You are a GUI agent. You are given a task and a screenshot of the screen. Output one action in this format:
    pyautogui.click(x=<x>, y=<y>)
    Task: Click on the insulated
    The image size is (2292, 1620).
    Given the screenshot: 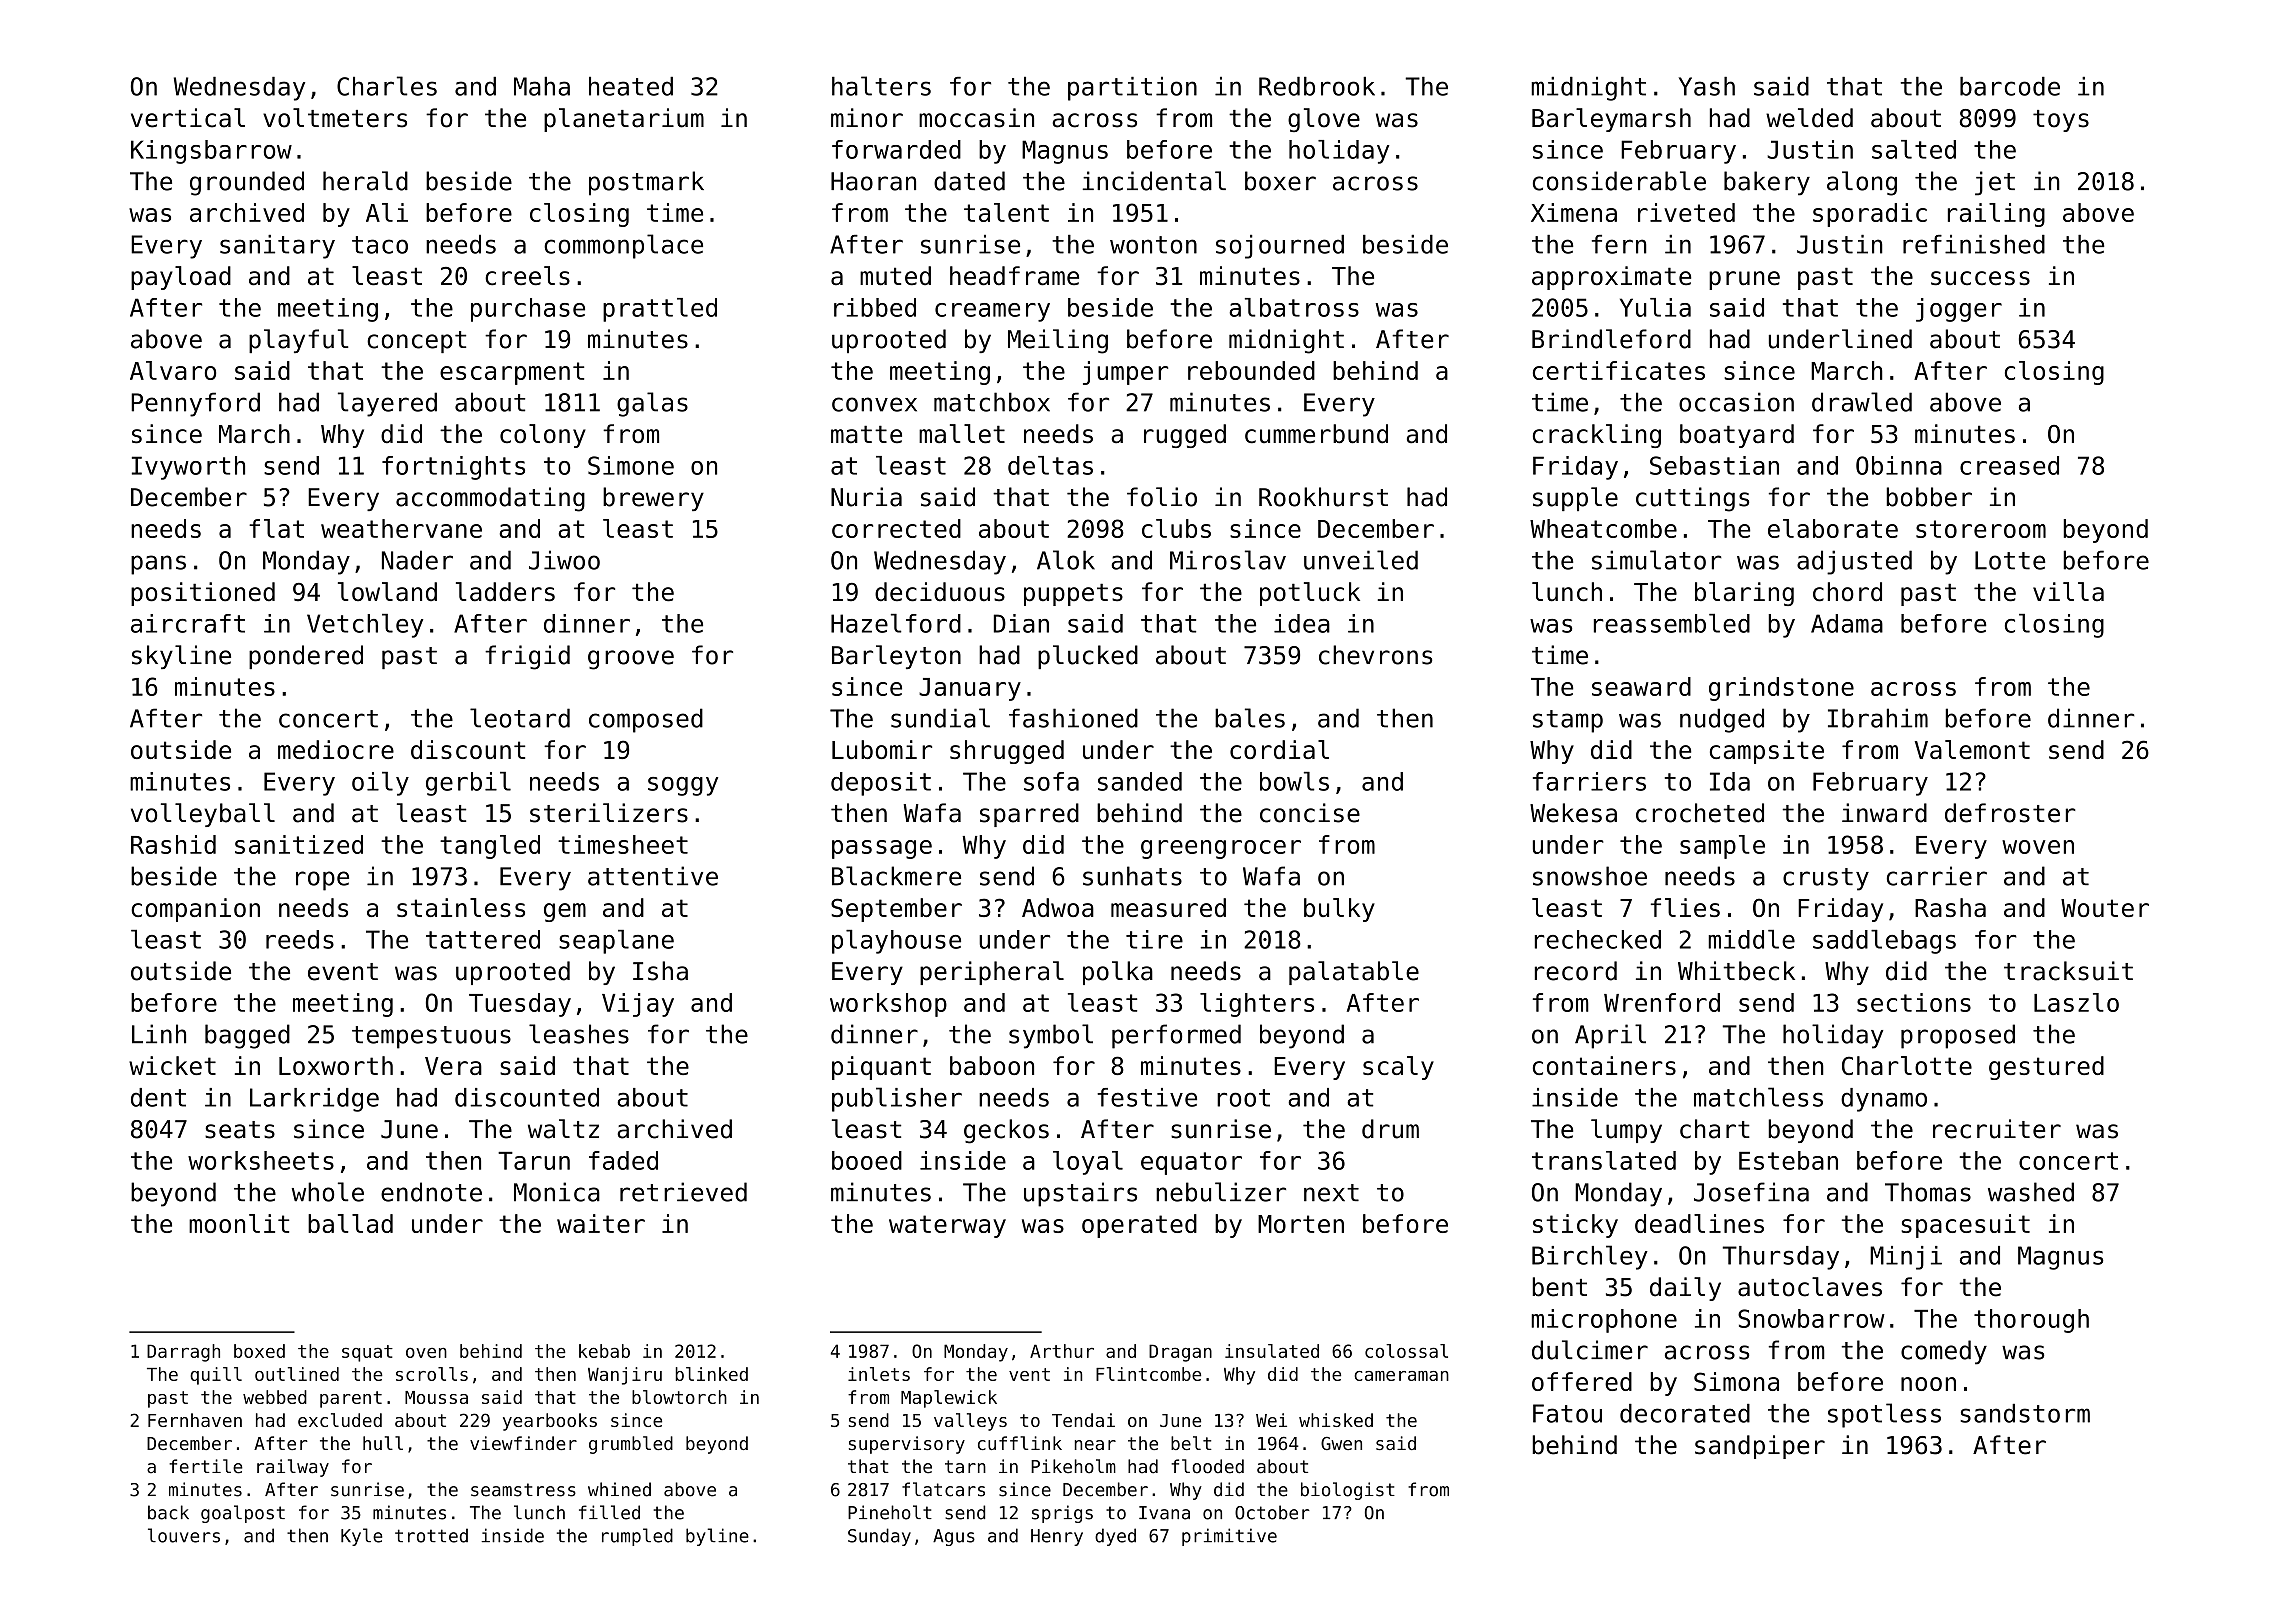 What is the action you would take?
    pyautogui.click(x=1272, y=1351)
